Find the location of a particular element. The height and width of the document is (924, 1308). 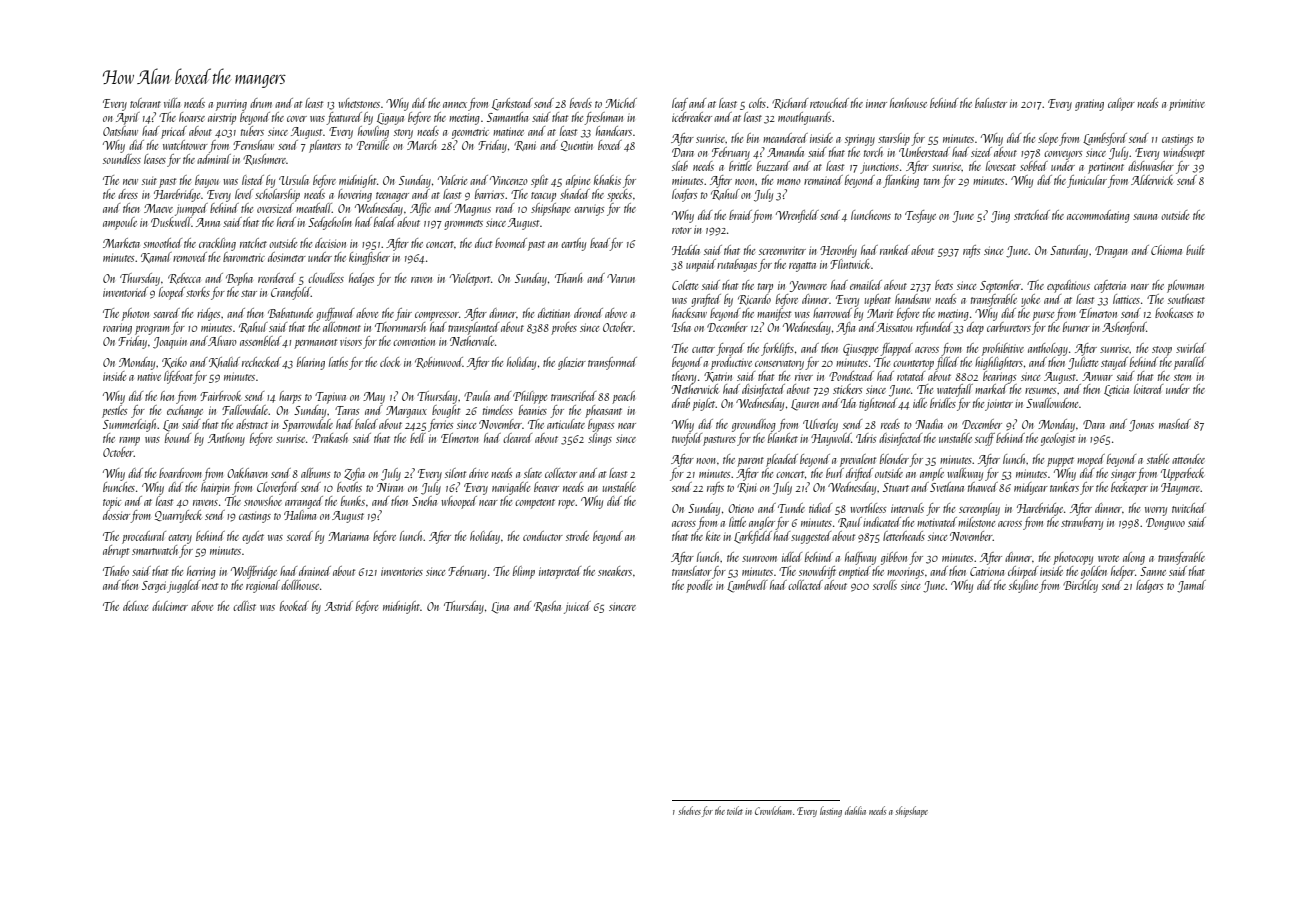

shelves is located at coordinates (689, 810).
